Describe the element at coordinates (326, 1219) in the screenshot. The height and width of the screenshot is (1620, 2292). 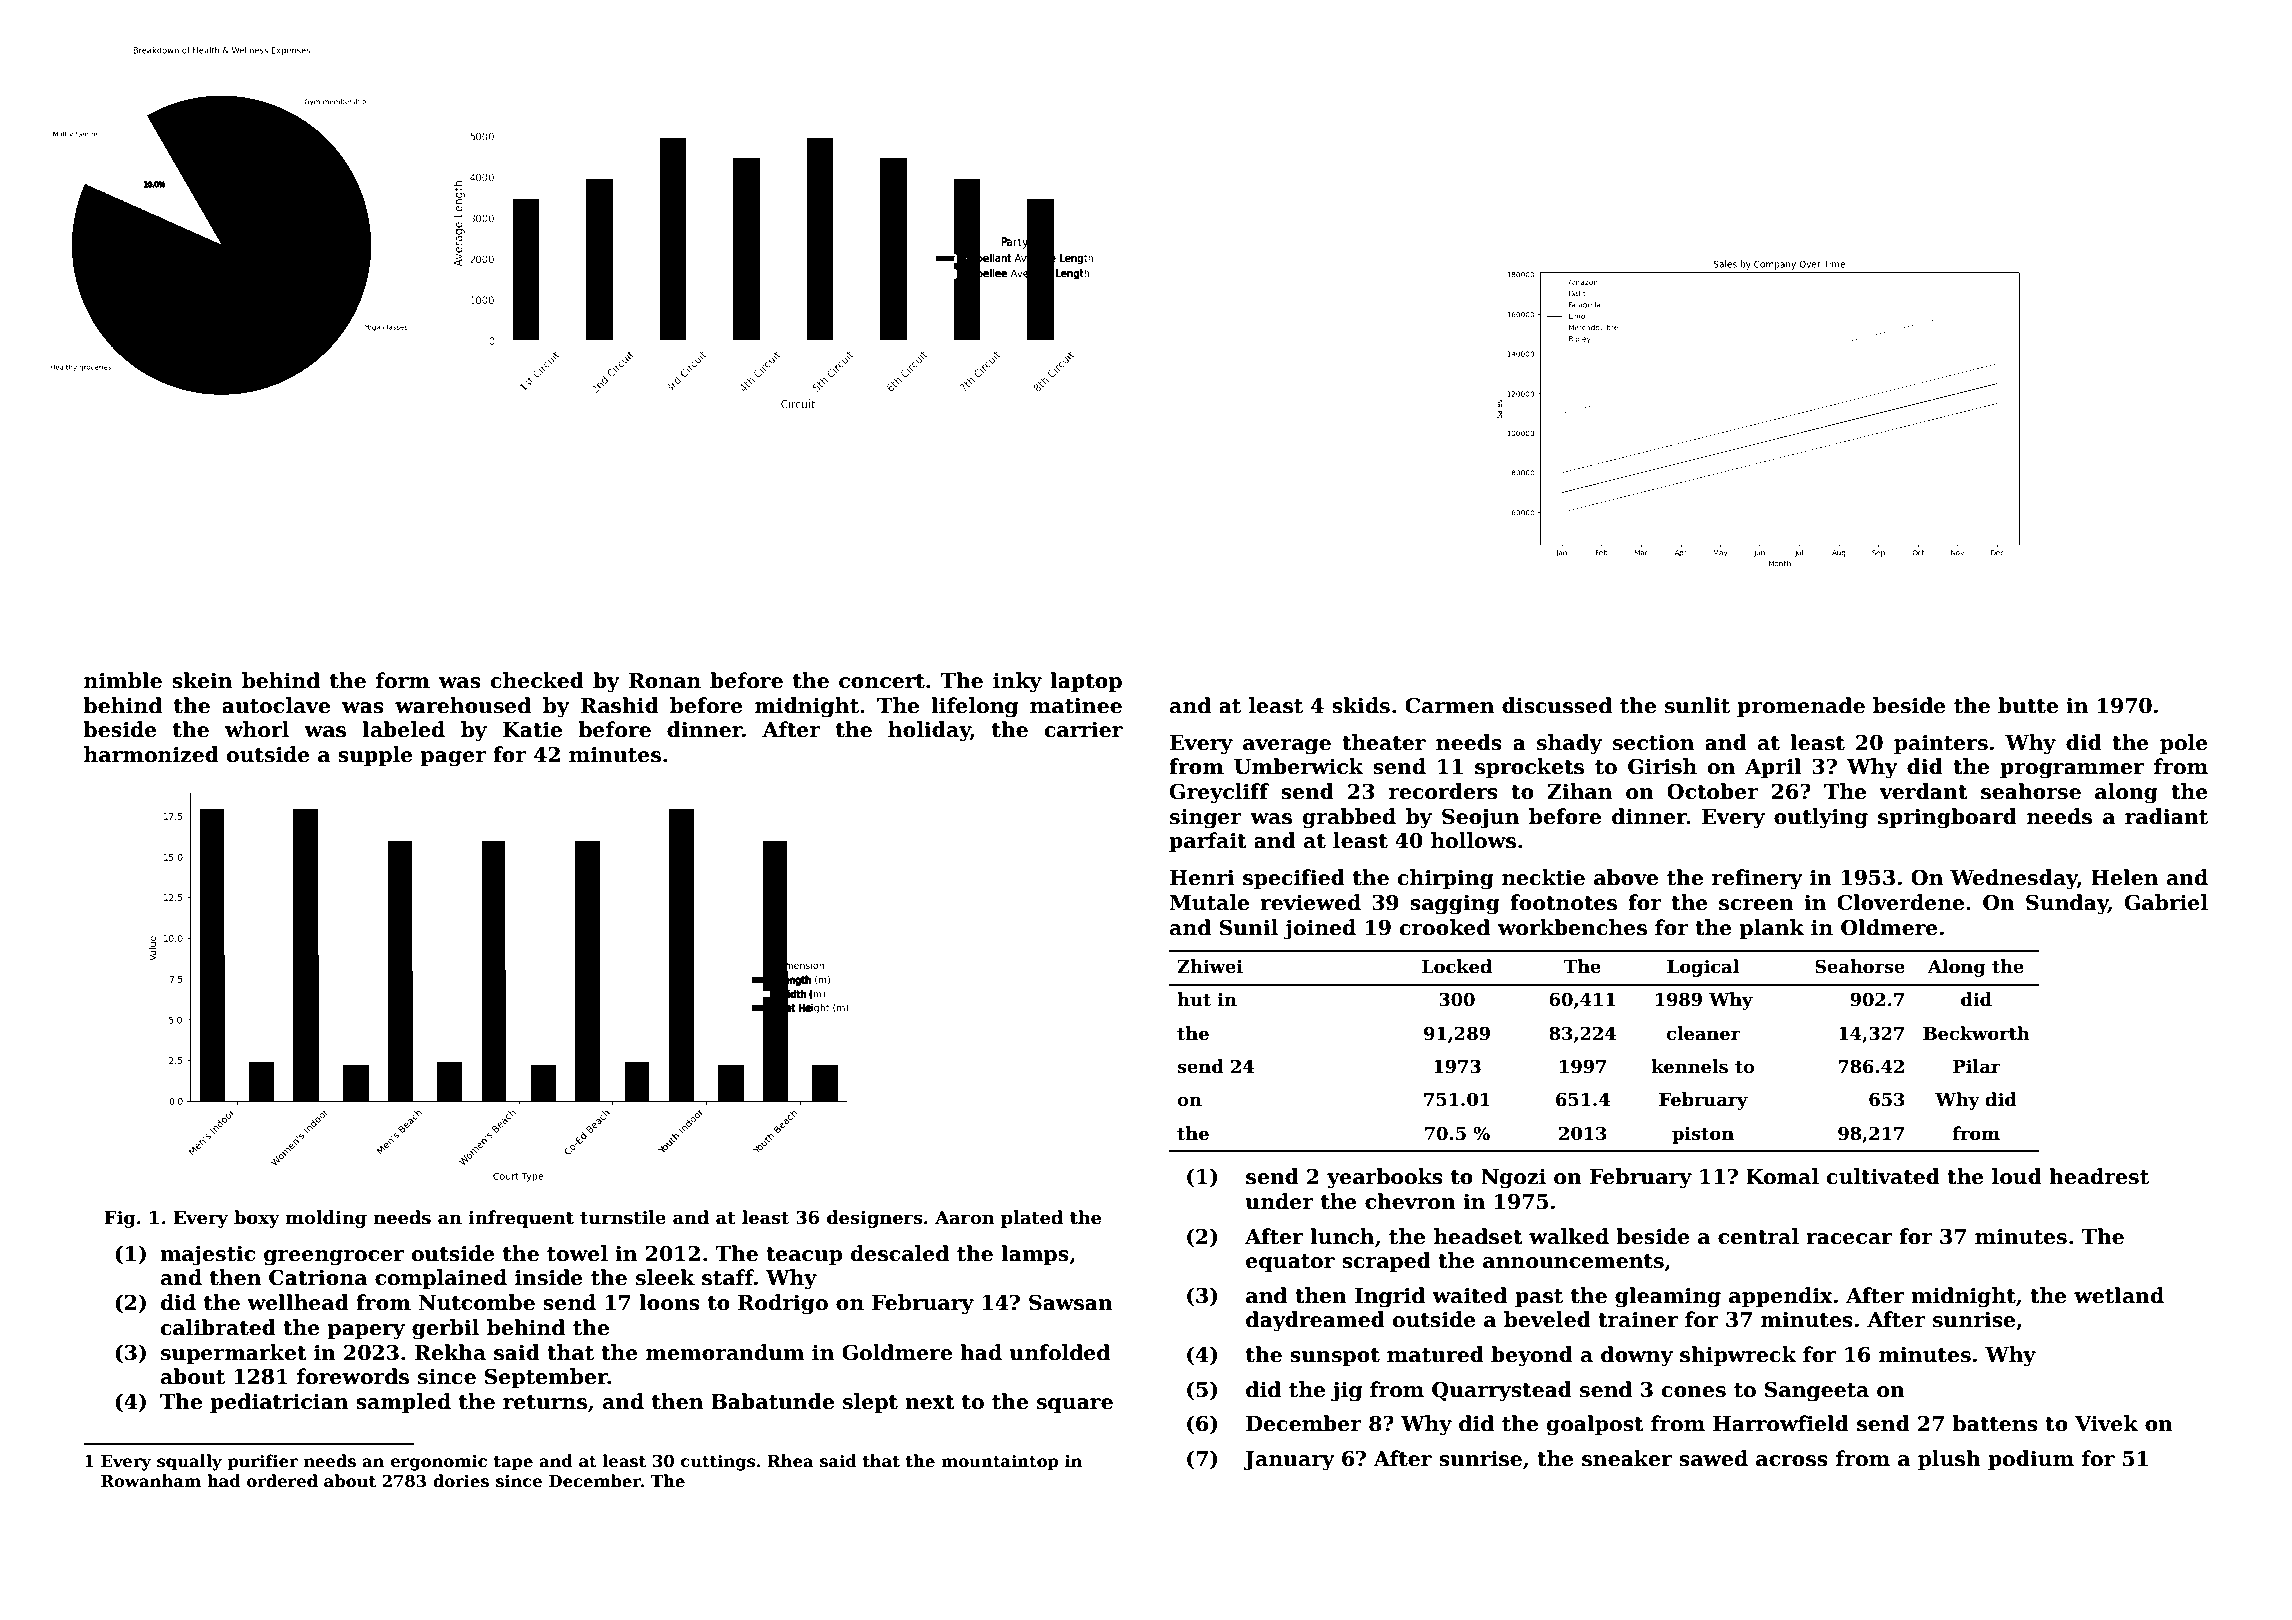
I see `molding` at that location.
